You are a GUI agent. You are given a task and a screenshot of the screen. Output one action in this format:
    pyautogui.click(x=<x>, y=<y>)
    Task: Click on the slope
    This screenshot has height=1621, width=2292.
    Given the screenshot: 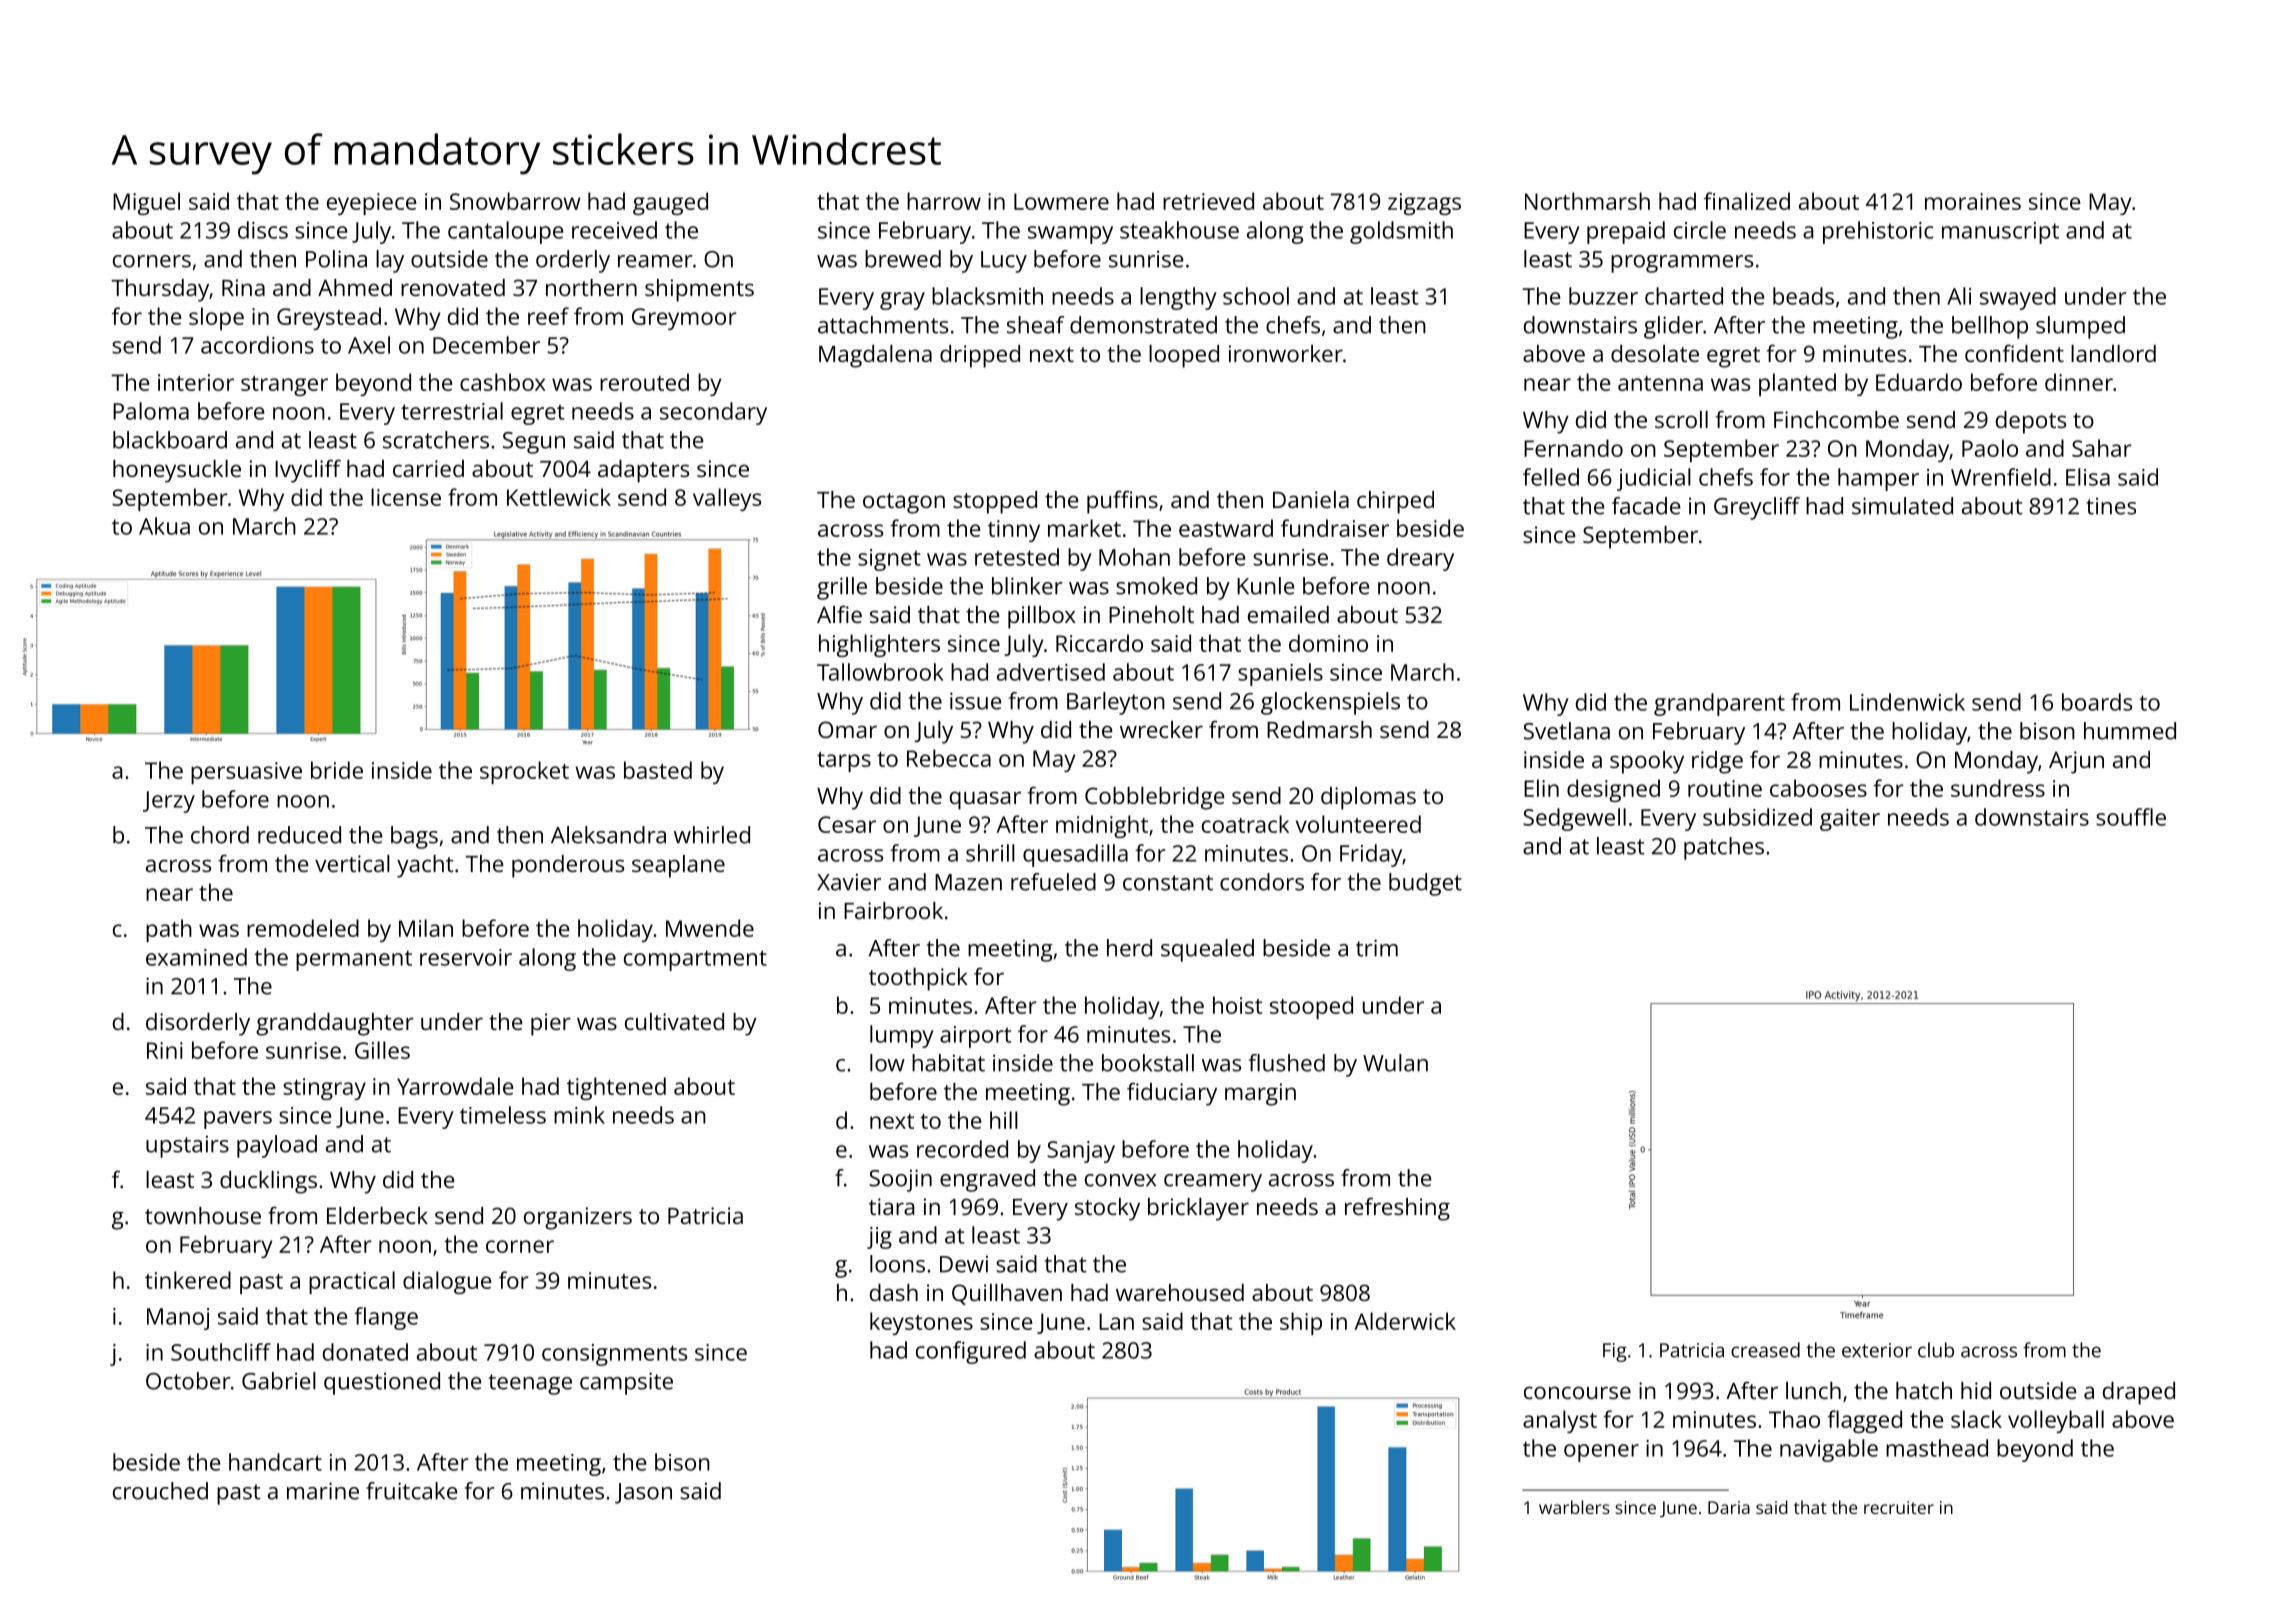 What is the action you would take?
    pyautogui.click(x=216, y=318)
